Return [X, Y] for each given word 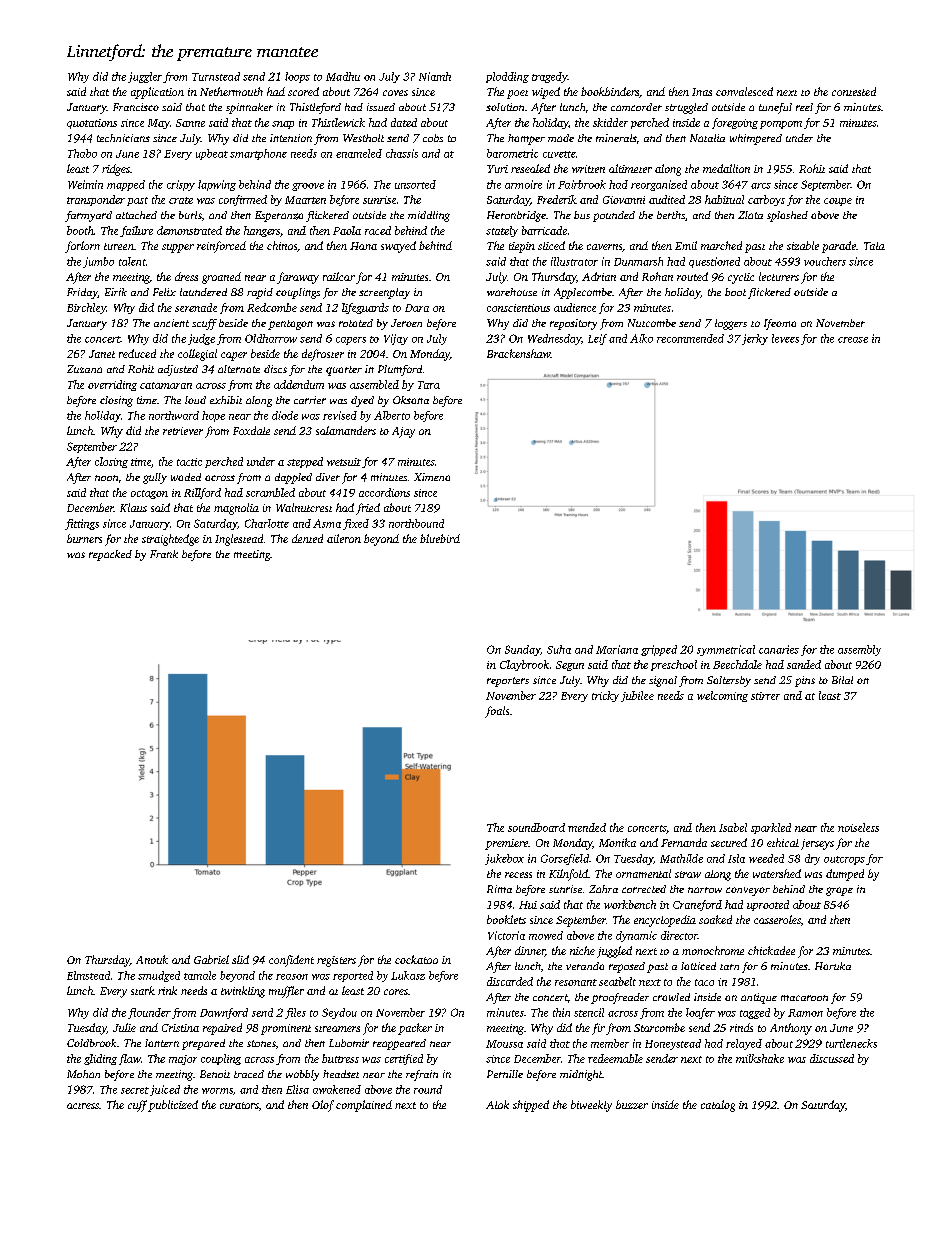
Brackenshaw [519, 353]
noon [106, 478]
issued [381, 107]
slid [240, 959]
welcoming [722, 696]
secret [135, 1090]
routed [692, 276]
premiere [506, 844]
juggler [145, 77]
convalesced [744, 91]
